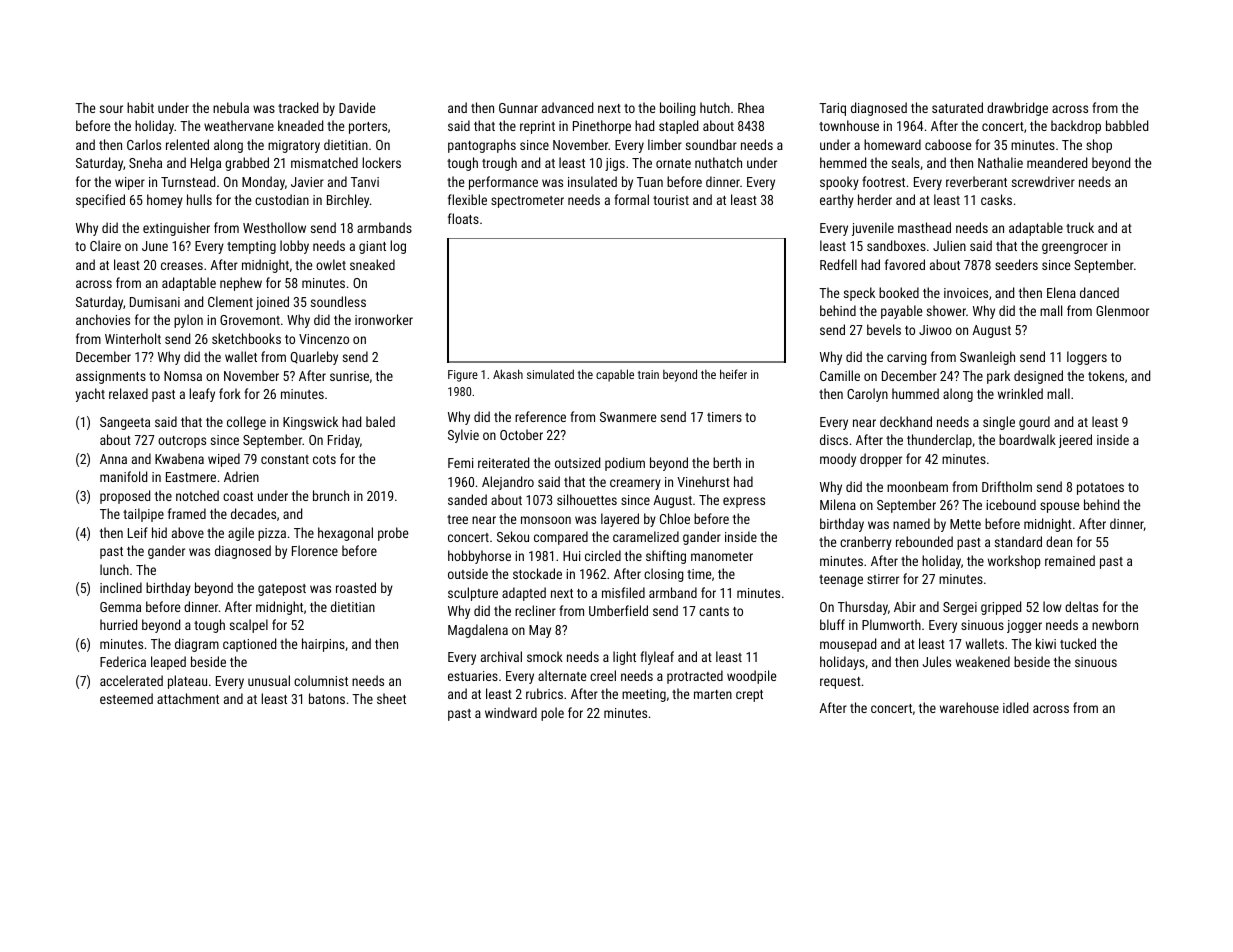  What do you see at coordinates (1075, 441) in the image?
I see `jeered` at bounding box center [1075, 441].
